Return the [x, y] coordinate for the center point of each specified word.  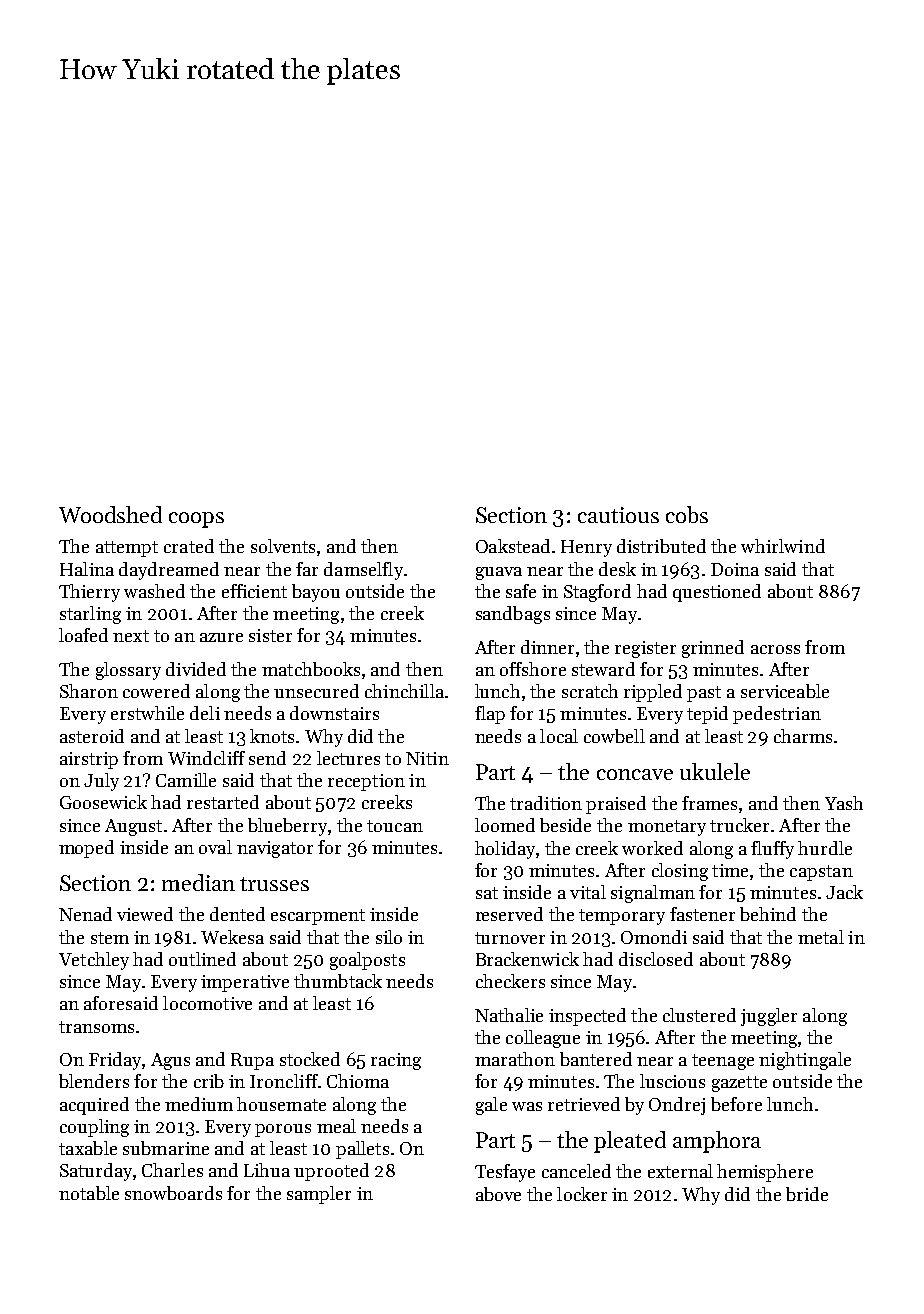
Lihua [267, 1170]
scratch [590, 691]
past [704, 694]
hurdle [825, 848]
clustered [699, 1015]
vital [588, 892]
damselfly [363, 571]
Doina [735, 569]
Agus [170, 1061]
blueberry [287, 827]
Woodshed [110, 514]
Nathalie [509, 1015]
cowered [156, 691]
